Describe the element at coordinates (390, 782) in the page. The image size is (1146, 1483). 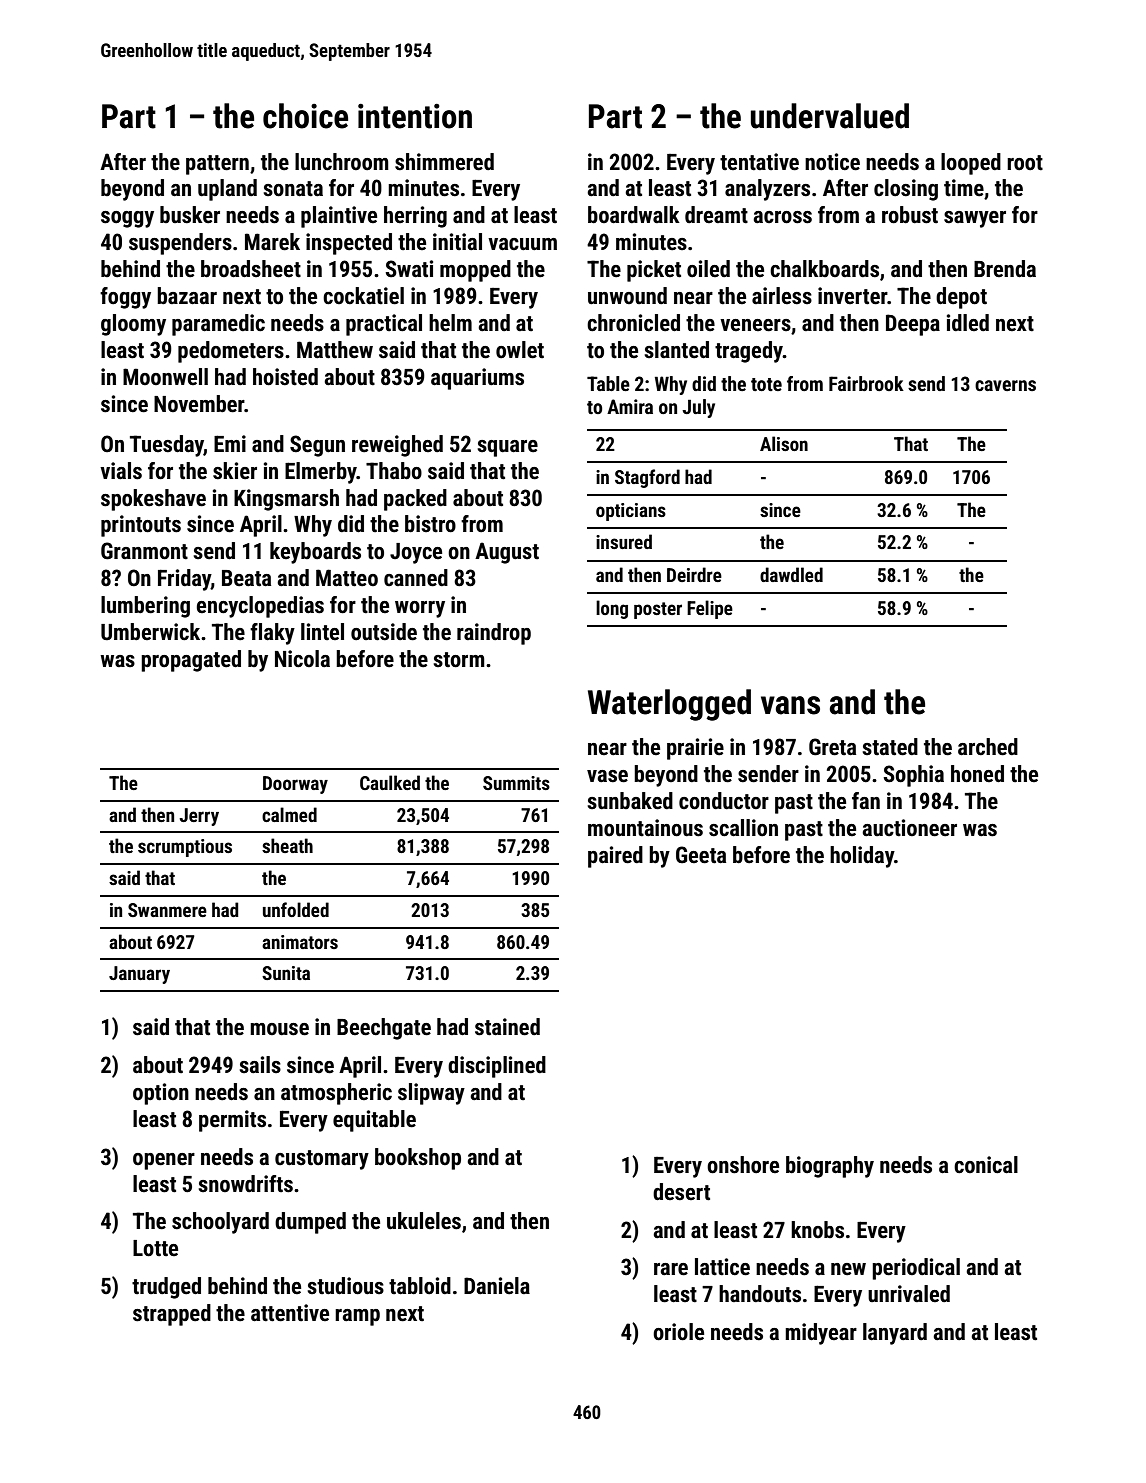
I see `Caulked` at that location.
